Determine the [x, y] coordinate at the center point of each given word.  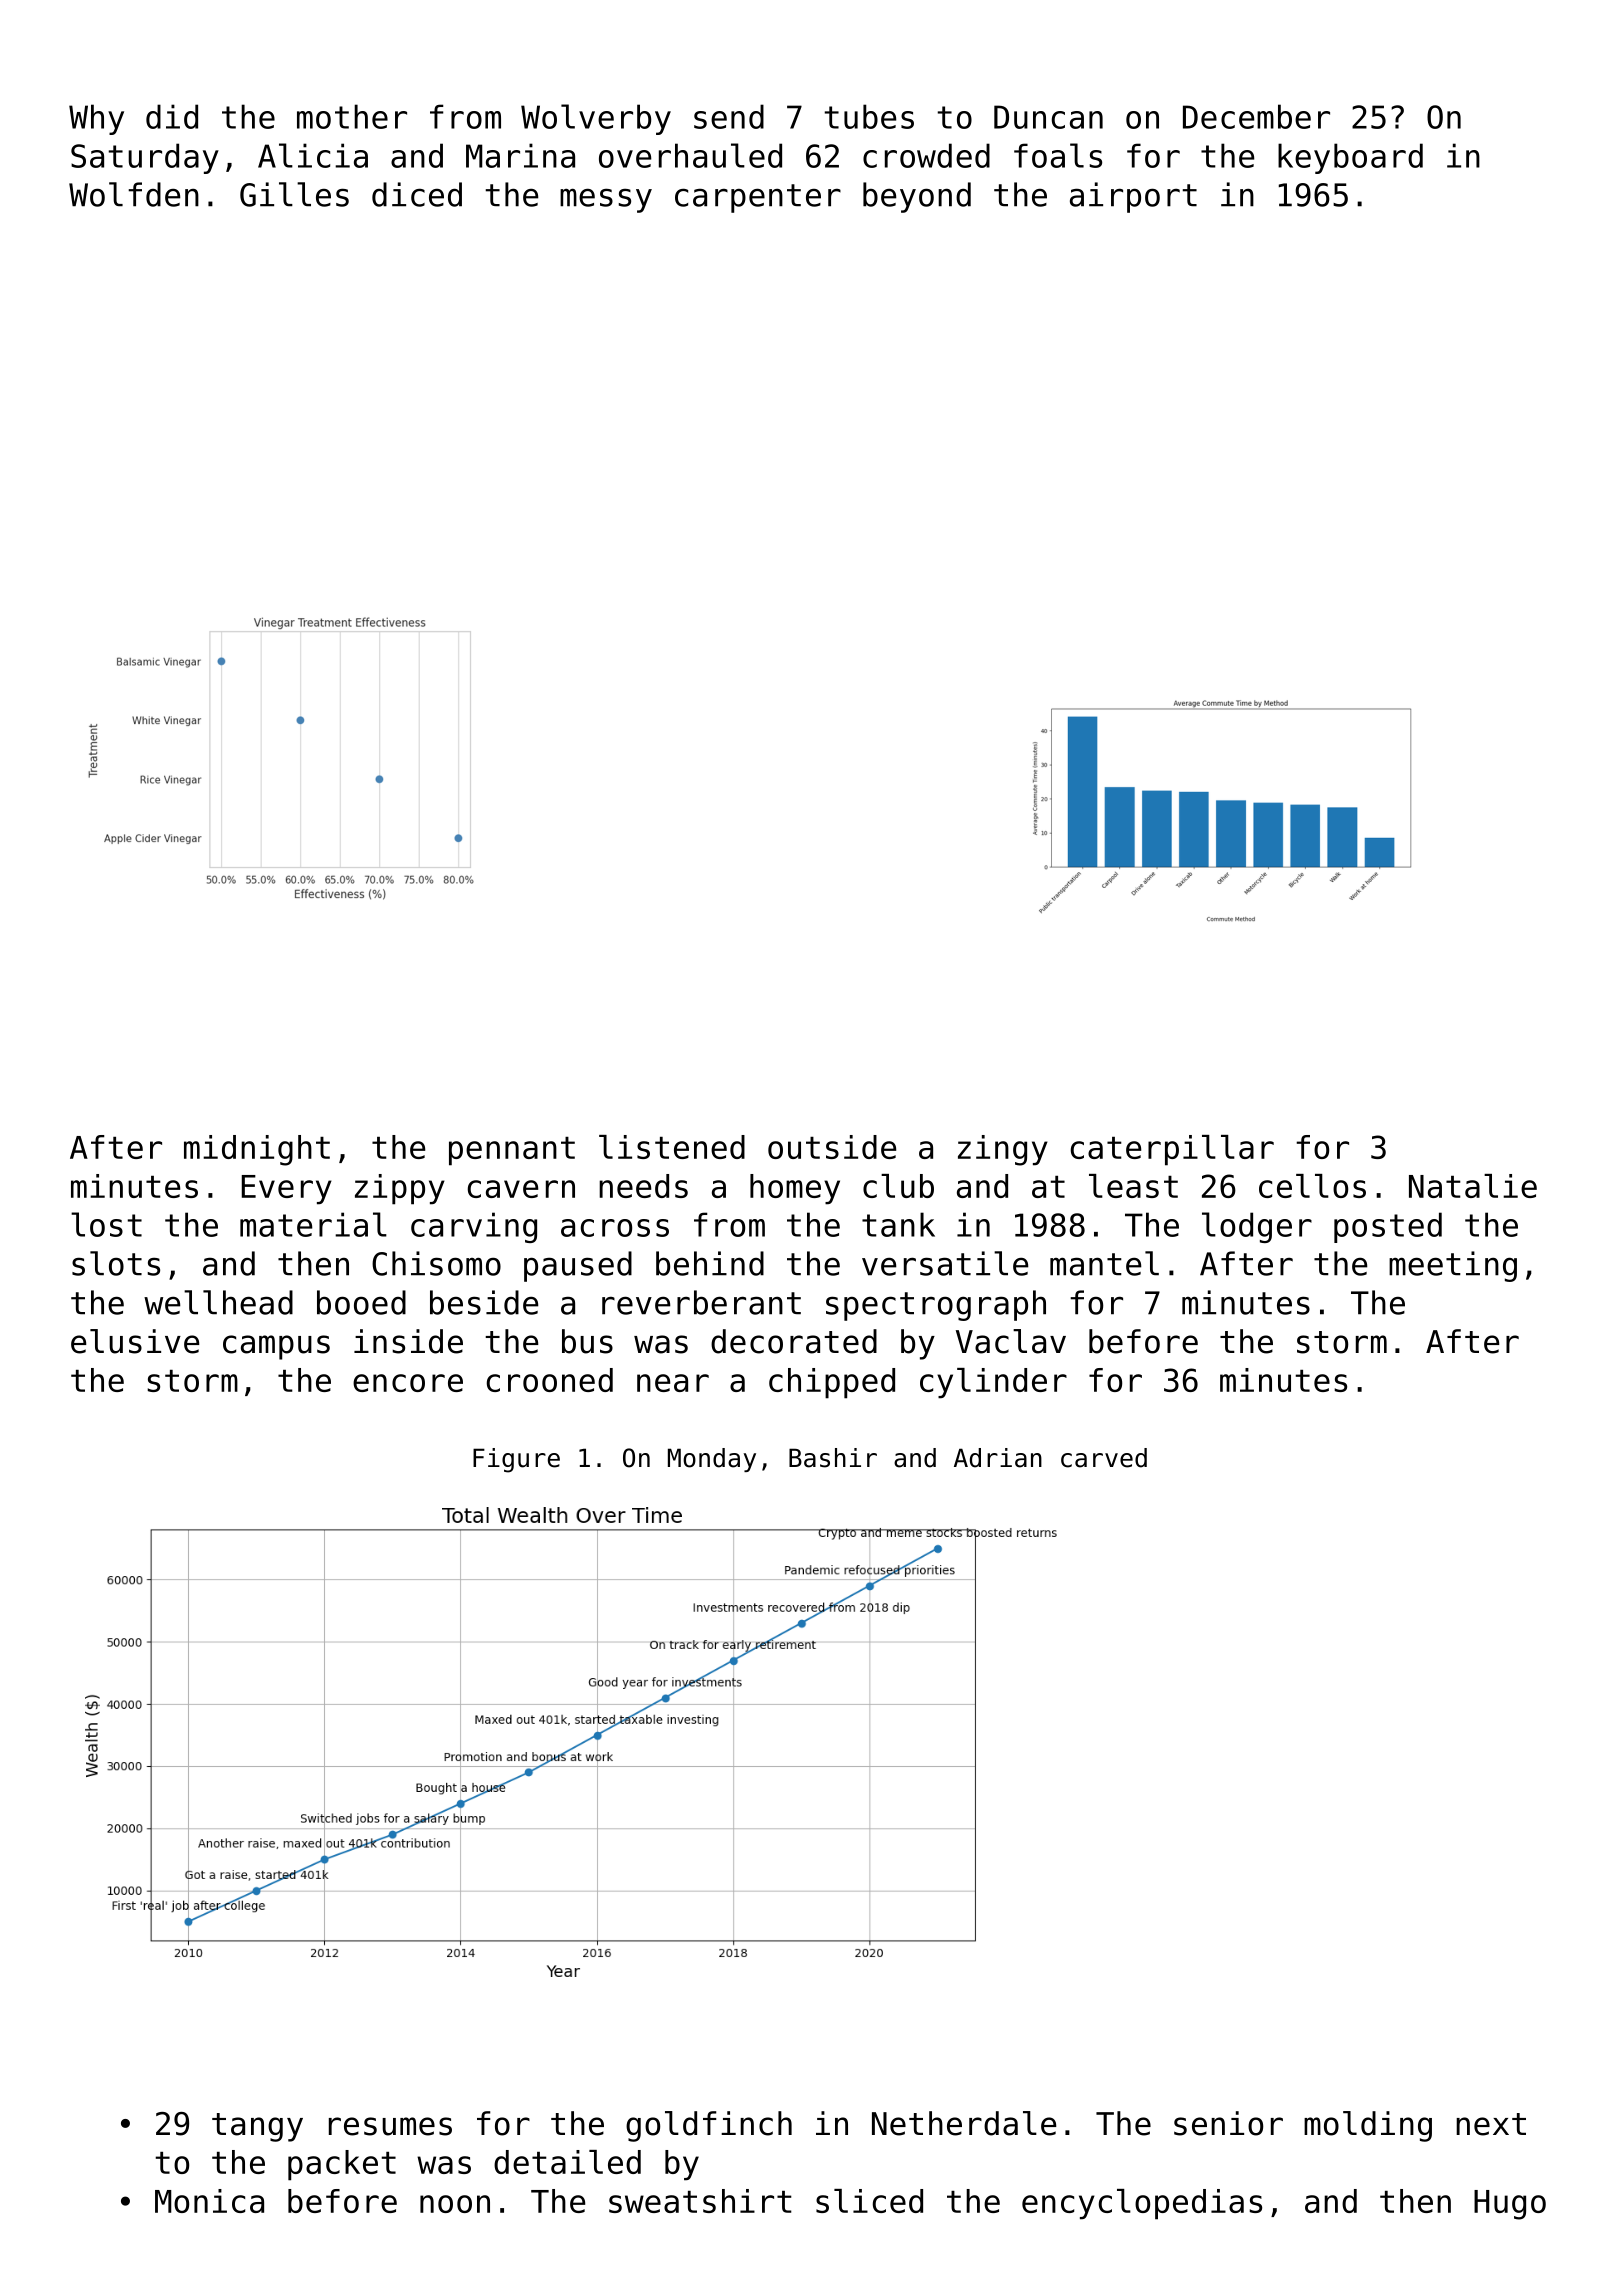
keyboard [1350, 158]
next [1491, 2124]
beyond [917, 197]
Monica [209, 2201]
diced [417, 194]
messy [606, 200]
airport [1133, 197]
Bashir [833, 1458]
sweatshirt [700, 2201]
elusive [135, 1341]
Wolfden [134, 194]
